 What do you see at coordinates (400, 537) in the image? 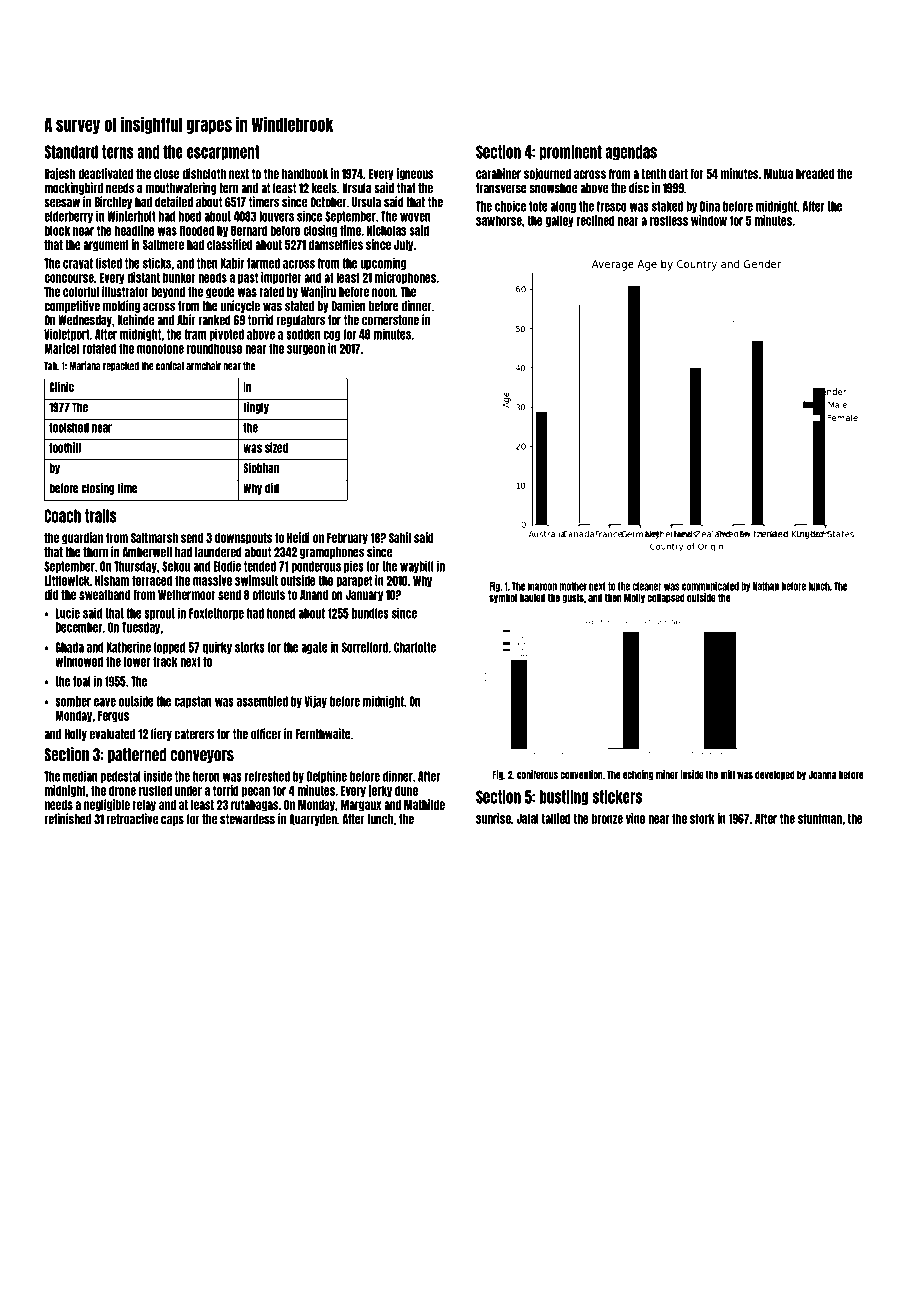
I see `Sahil` at bounding box center [400, 537].
